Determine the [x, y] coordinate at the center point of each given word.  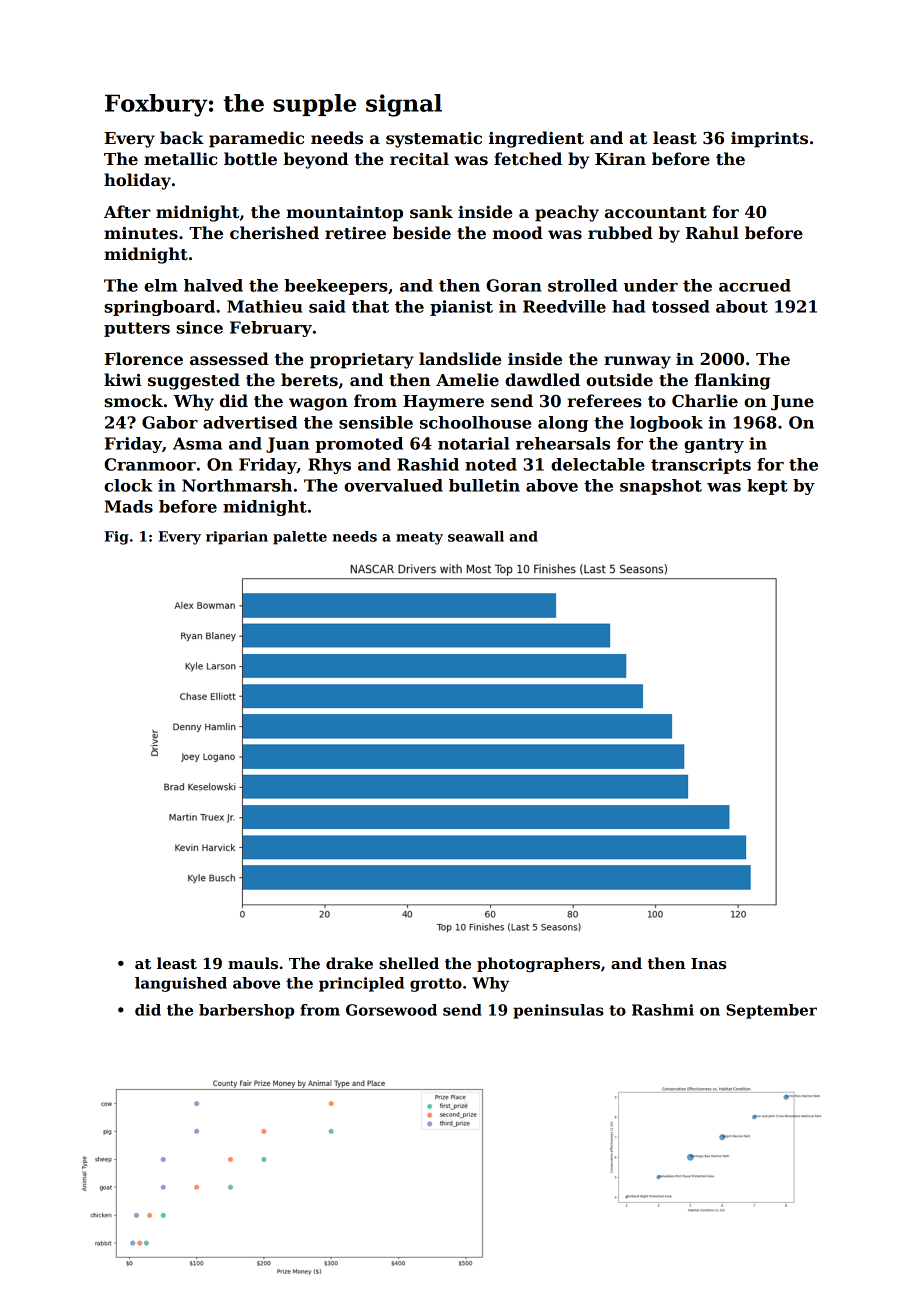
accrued [755, 285]
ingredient [536, 139]
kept [767, 487]
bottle [250, 159]
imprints [769, 140]
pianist [461, 308]
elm [160, 285]
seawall [476, 536]
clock [128, 485]
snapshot [661, 487]
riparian [237, 538]
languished [181, 984]
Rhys [329, 466]
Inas [708, 963]
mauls [253, 963]
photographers [538, 965]
